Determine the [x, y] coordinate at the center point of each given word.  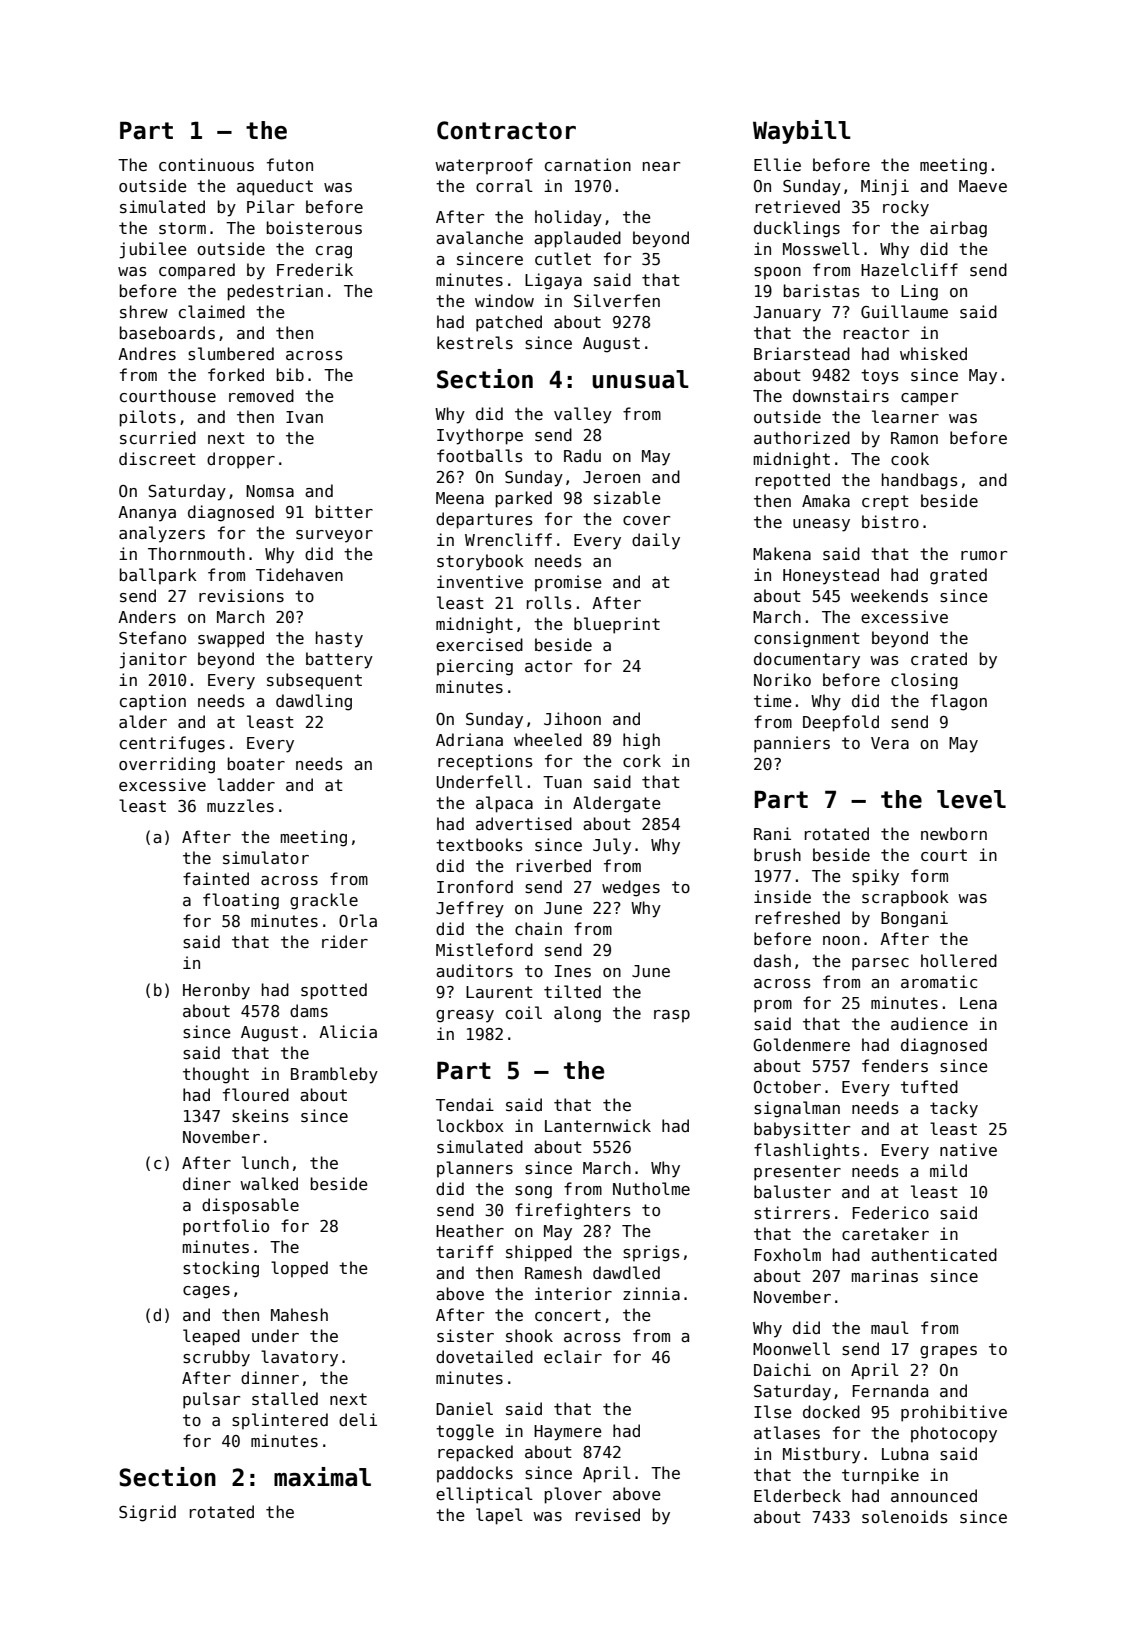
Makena [782, 553]
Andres [147, 353]
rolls [549, 603]
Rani [772, 833]
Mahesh [299, 1314]
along [577, 1014]
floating [241, 901]
